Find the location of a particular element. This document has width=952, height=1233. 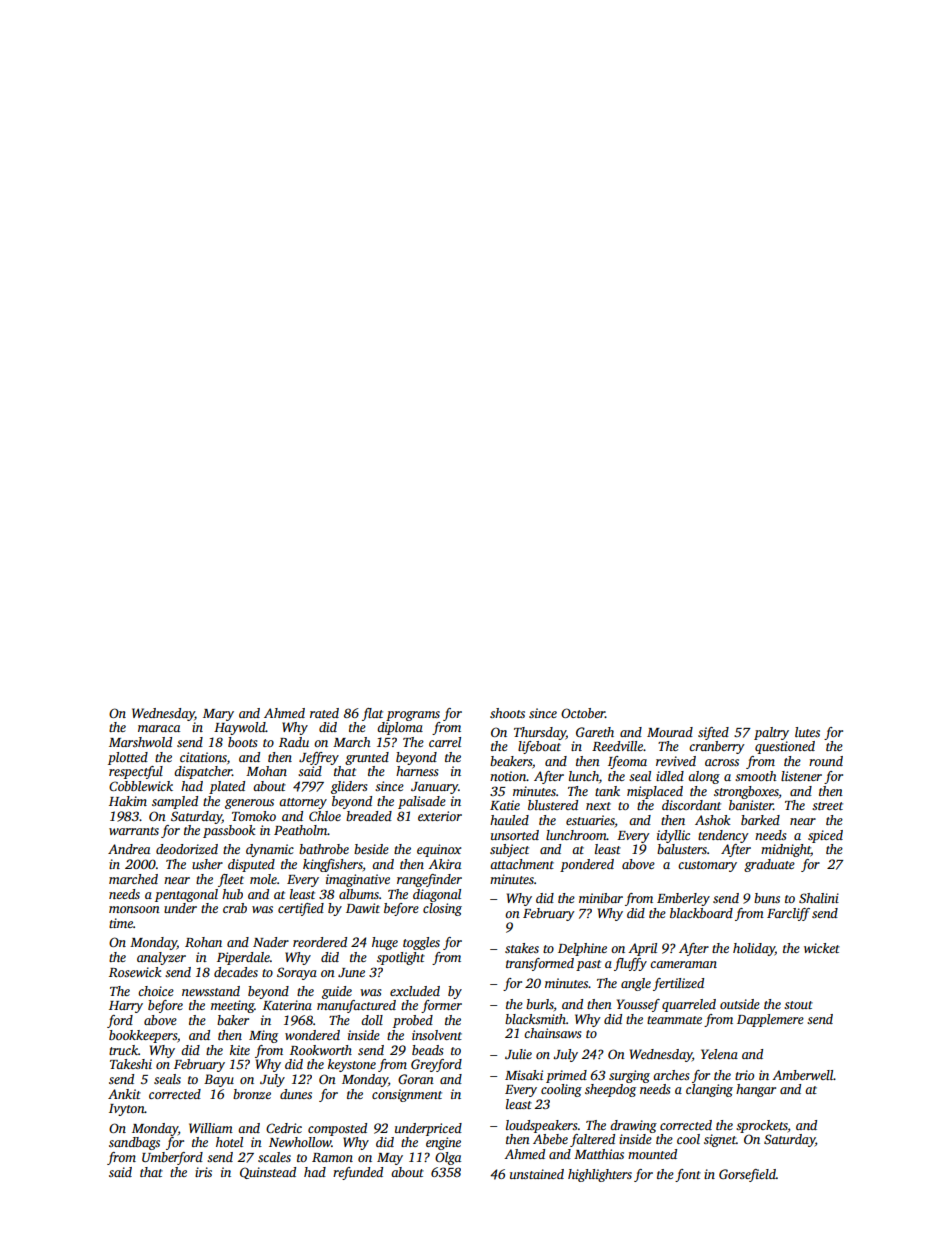

boots is located at coordinates (242, 742).
